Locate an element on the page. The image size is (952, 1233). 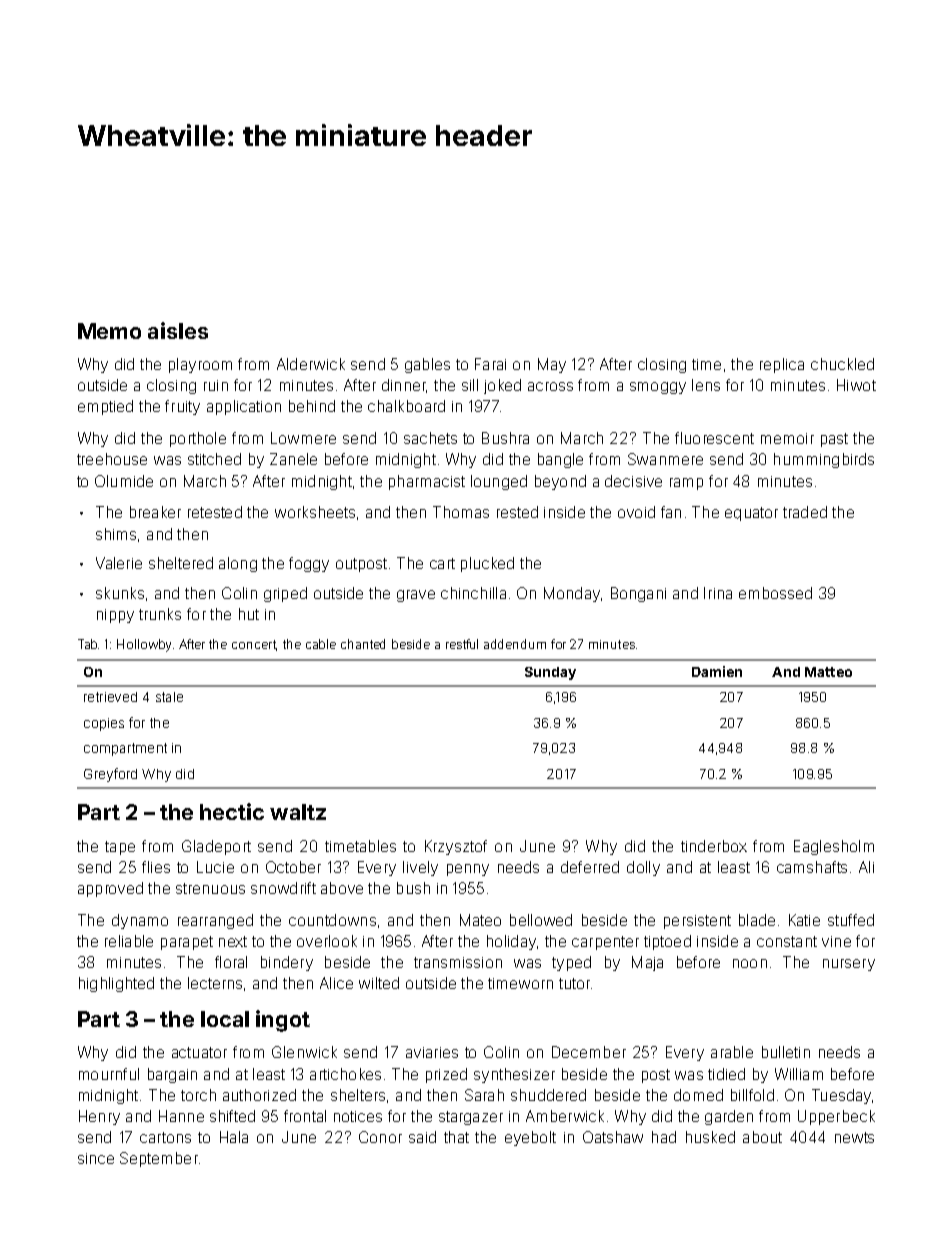
aviaries is located at coordinates (432, 1052).
